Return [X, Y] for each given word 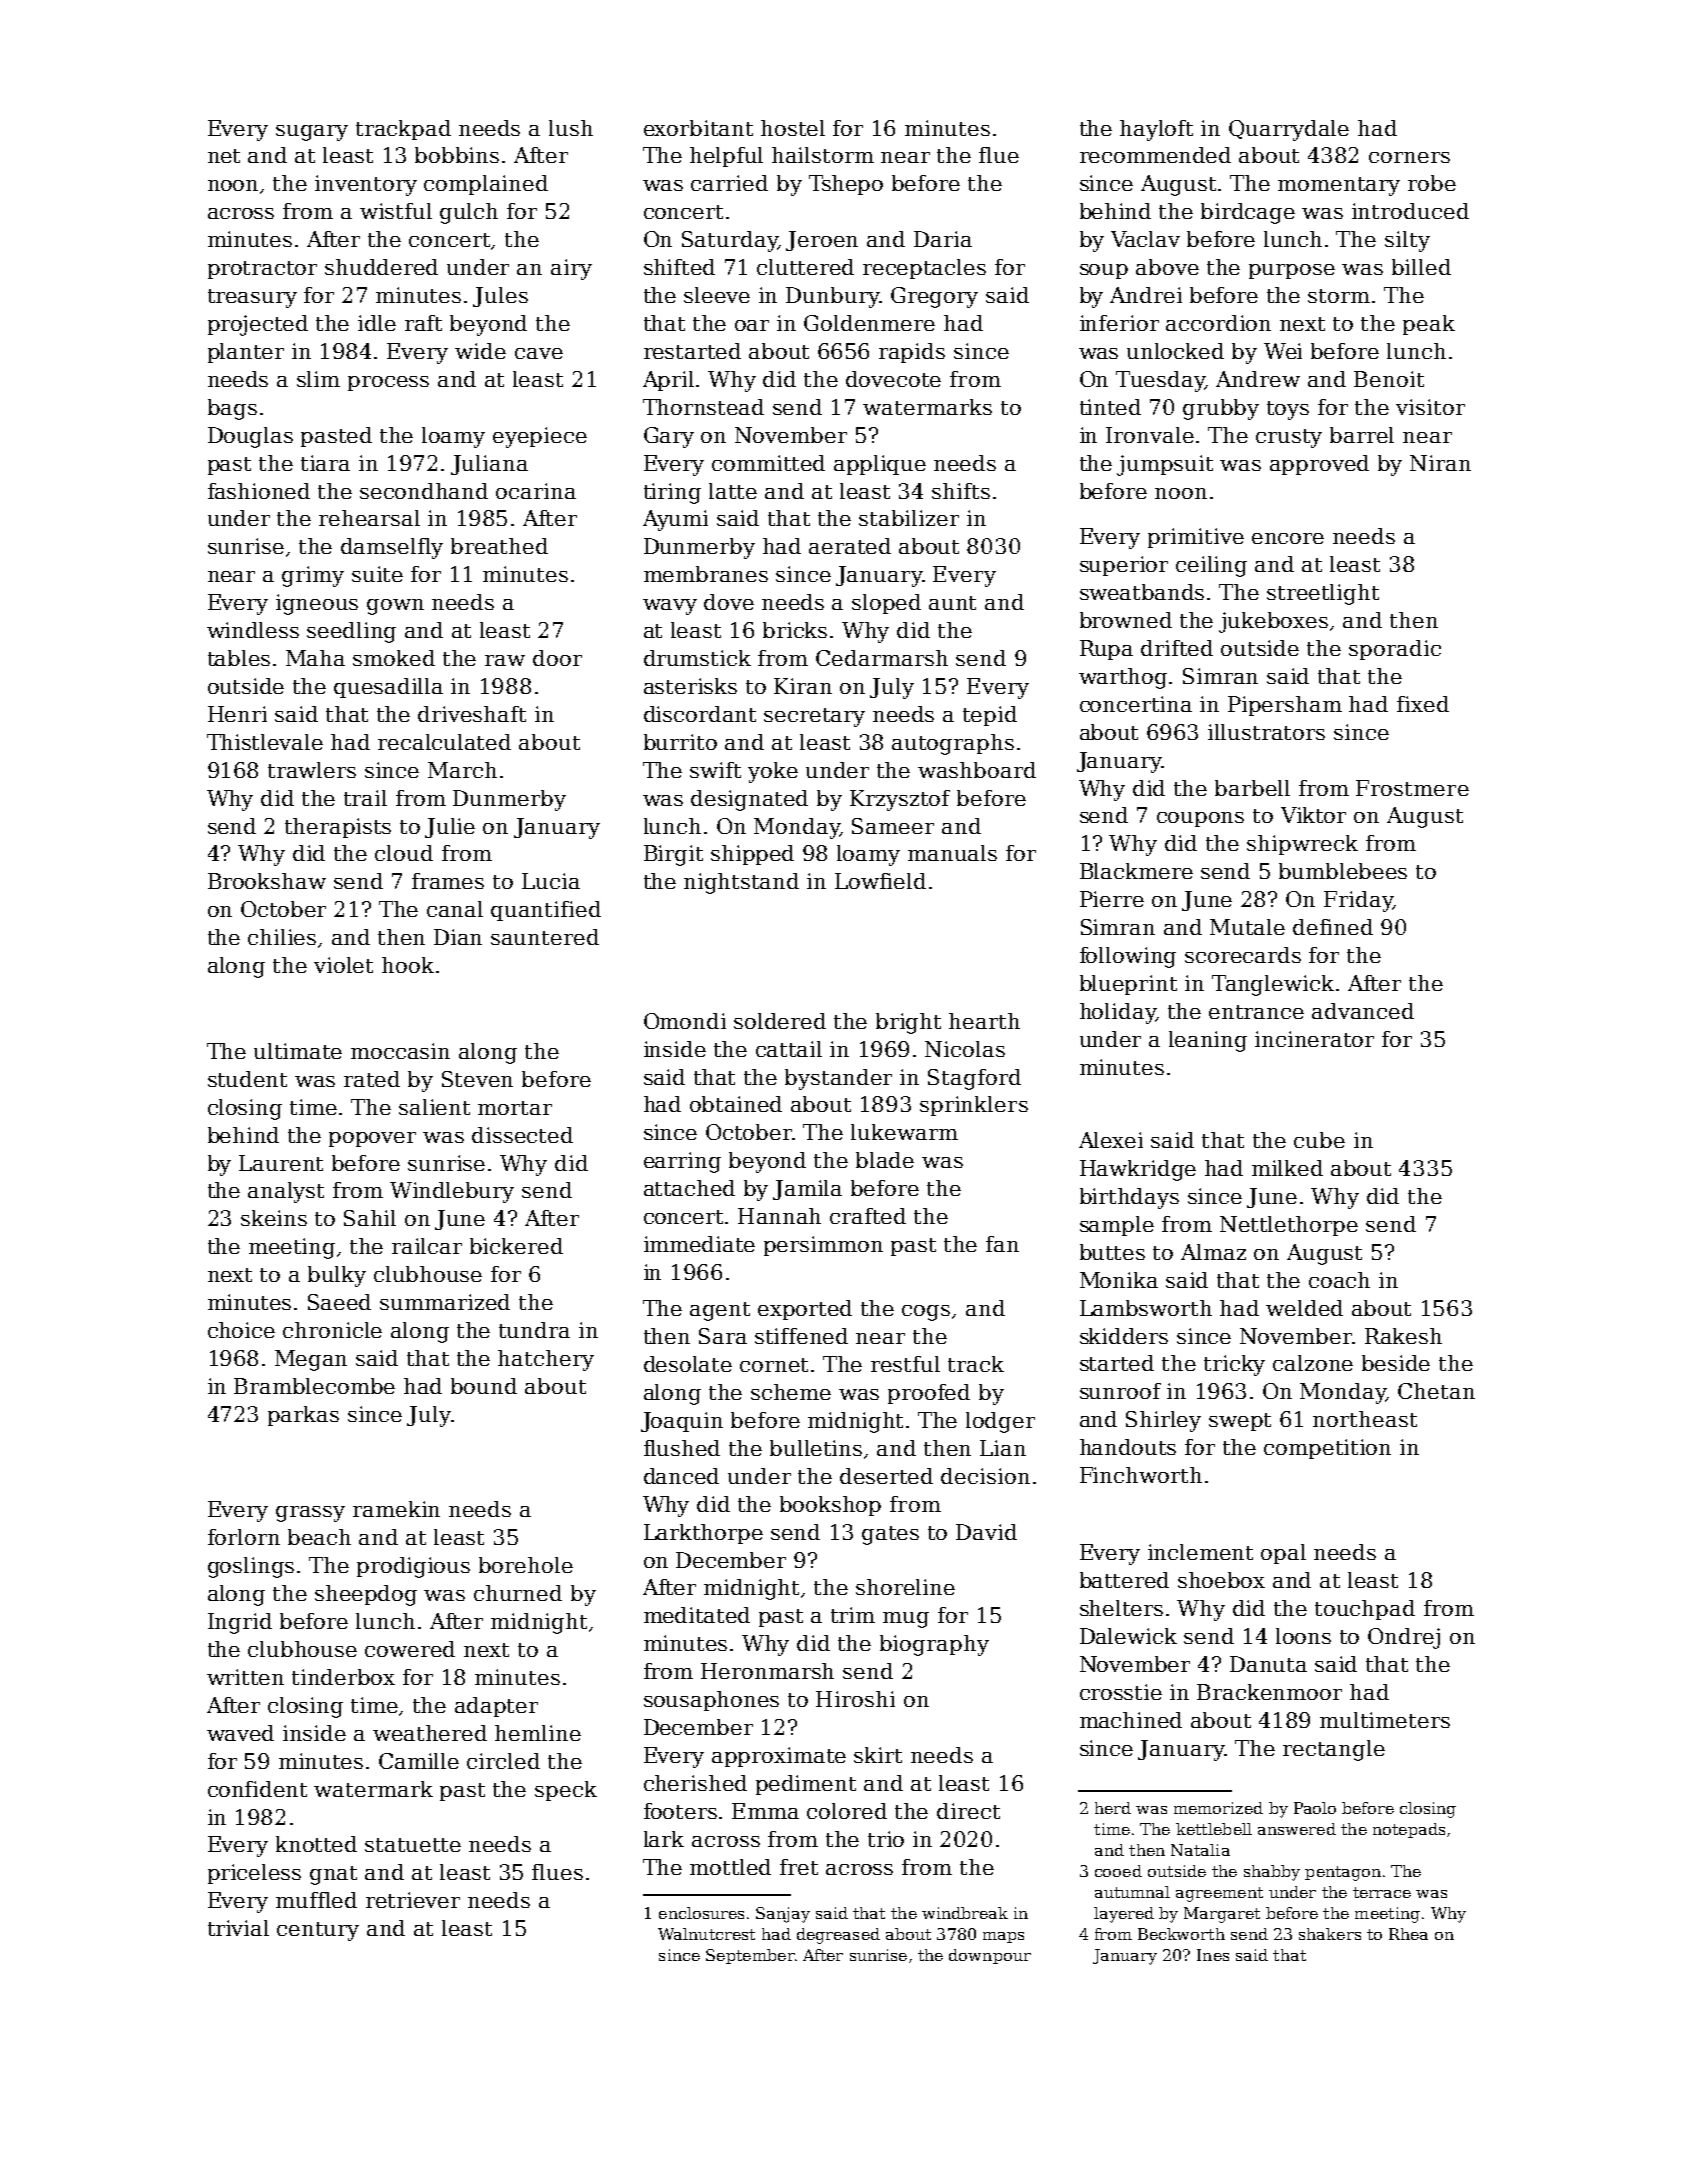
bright [908, 1023]
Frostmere [1412, 788]
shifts [961, 491]
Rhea [1408, 1934]
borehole [526, 1565]
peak [1429, 325]
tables [239, 658]
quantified [546, 911]
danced [681, 1476]
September [750, 1956]
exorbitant [698, 128]
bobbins [457, 155]
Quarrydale [1289, 130]
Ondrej [1404, 1638]
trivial [238, 1928]
